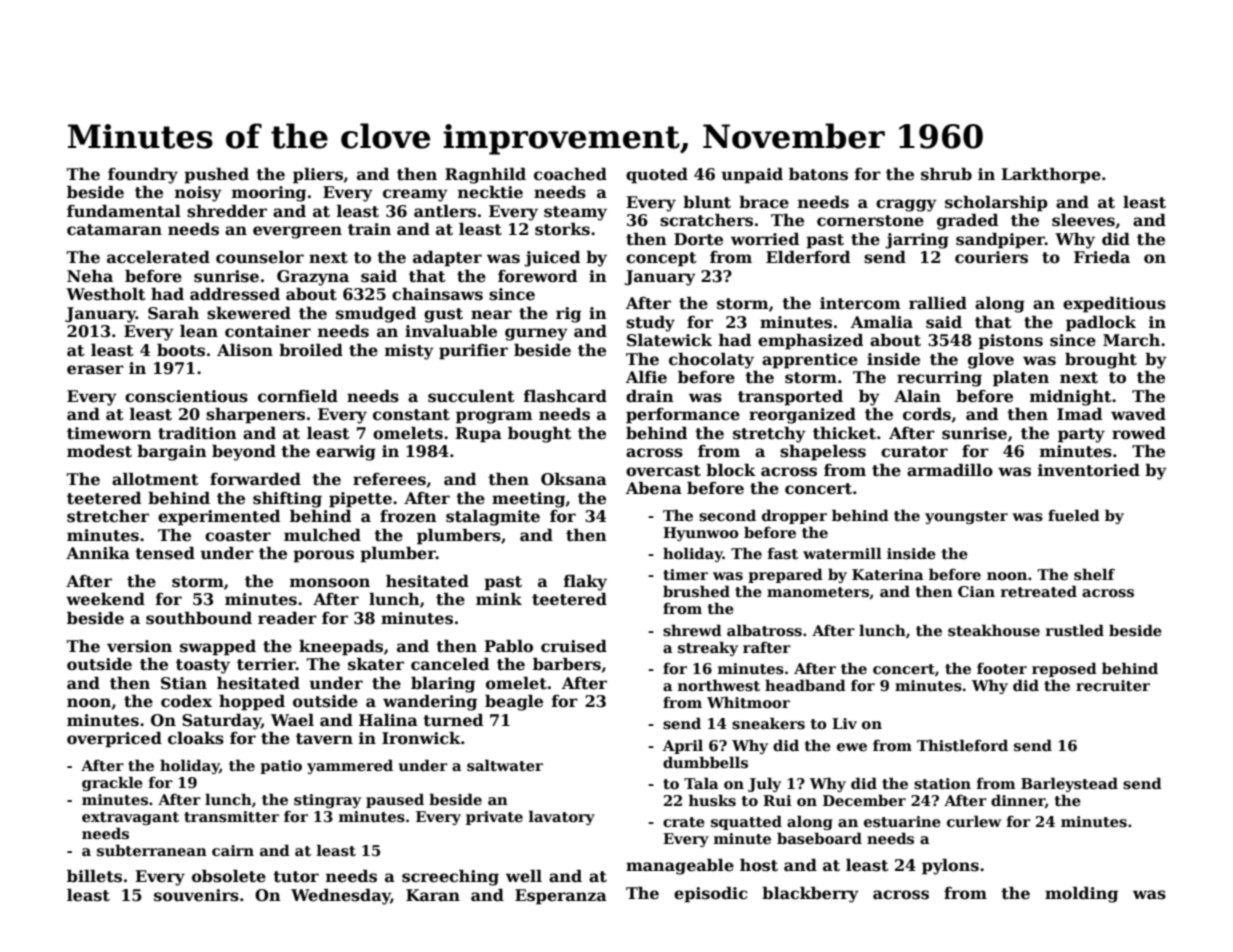 This image has height=952, width=1233. What do you see at coordinates (1081, 895) in the image?
I see `molding` at bounding box center [1081, 895].
